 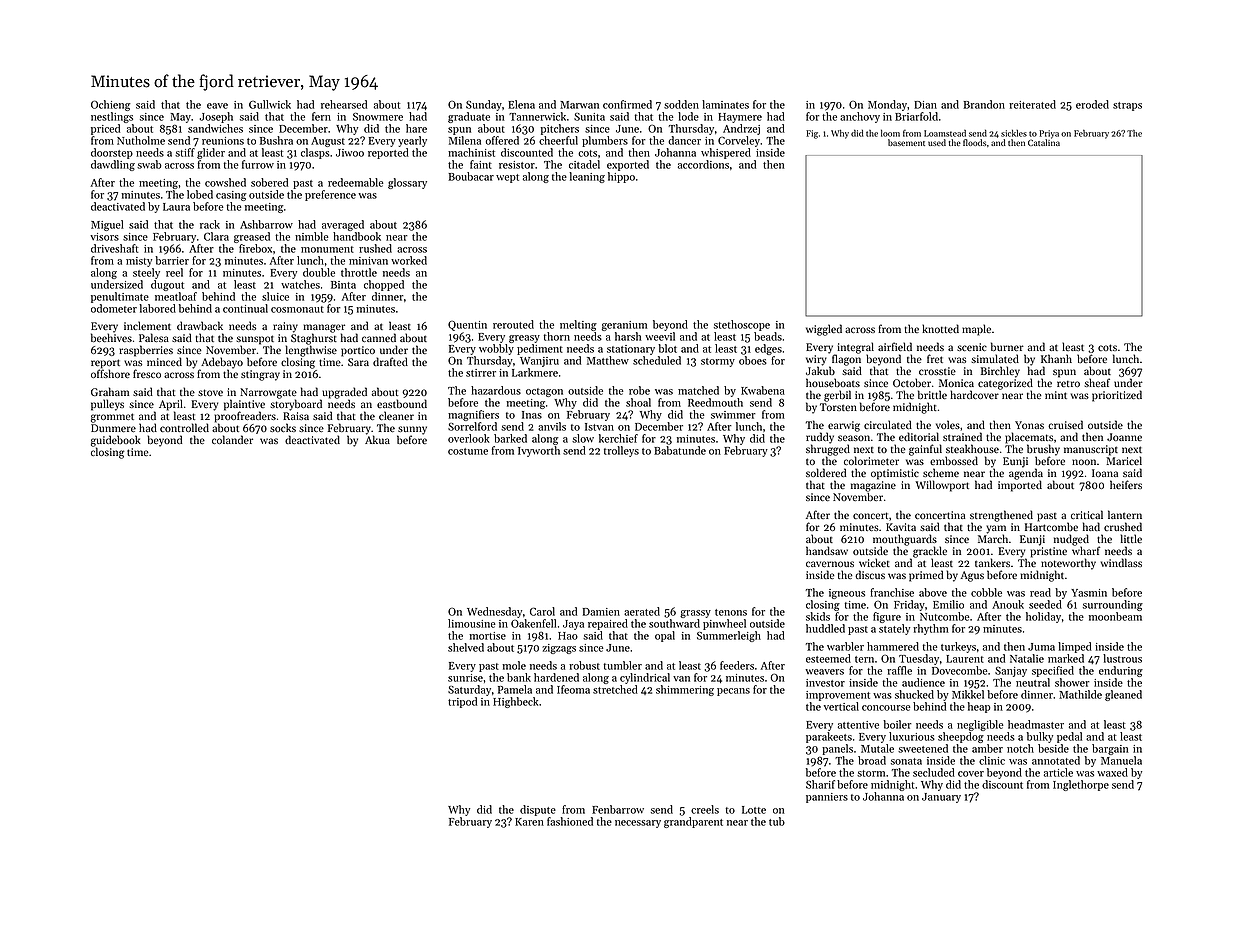 I want to click on soldered, so click(x=826, y=472).
